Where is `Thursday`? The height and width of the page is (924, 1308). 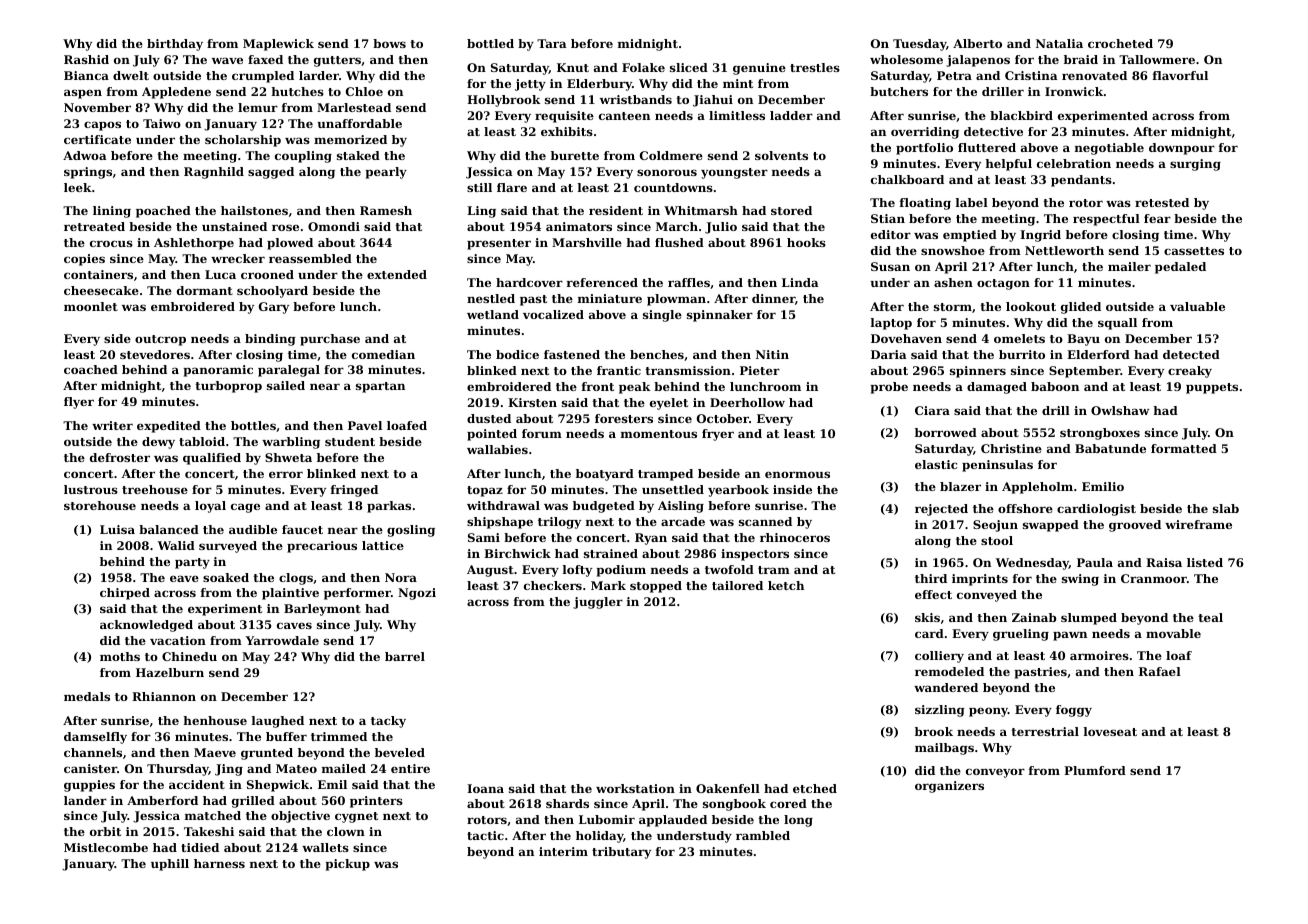
Thursday is located at coordinates (178, 770).
